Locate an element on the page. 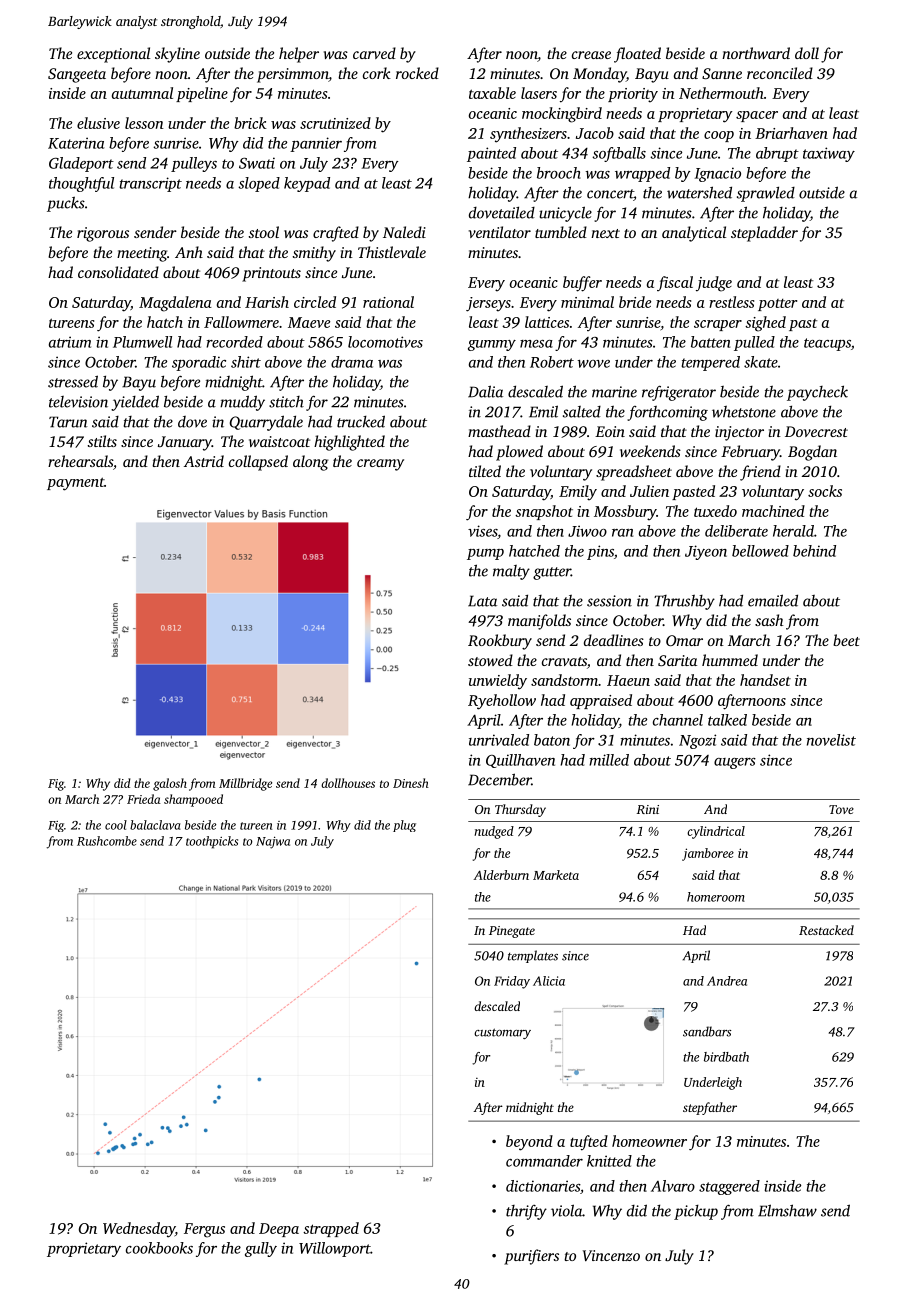  taxable is located at coordinates (492, 93).
